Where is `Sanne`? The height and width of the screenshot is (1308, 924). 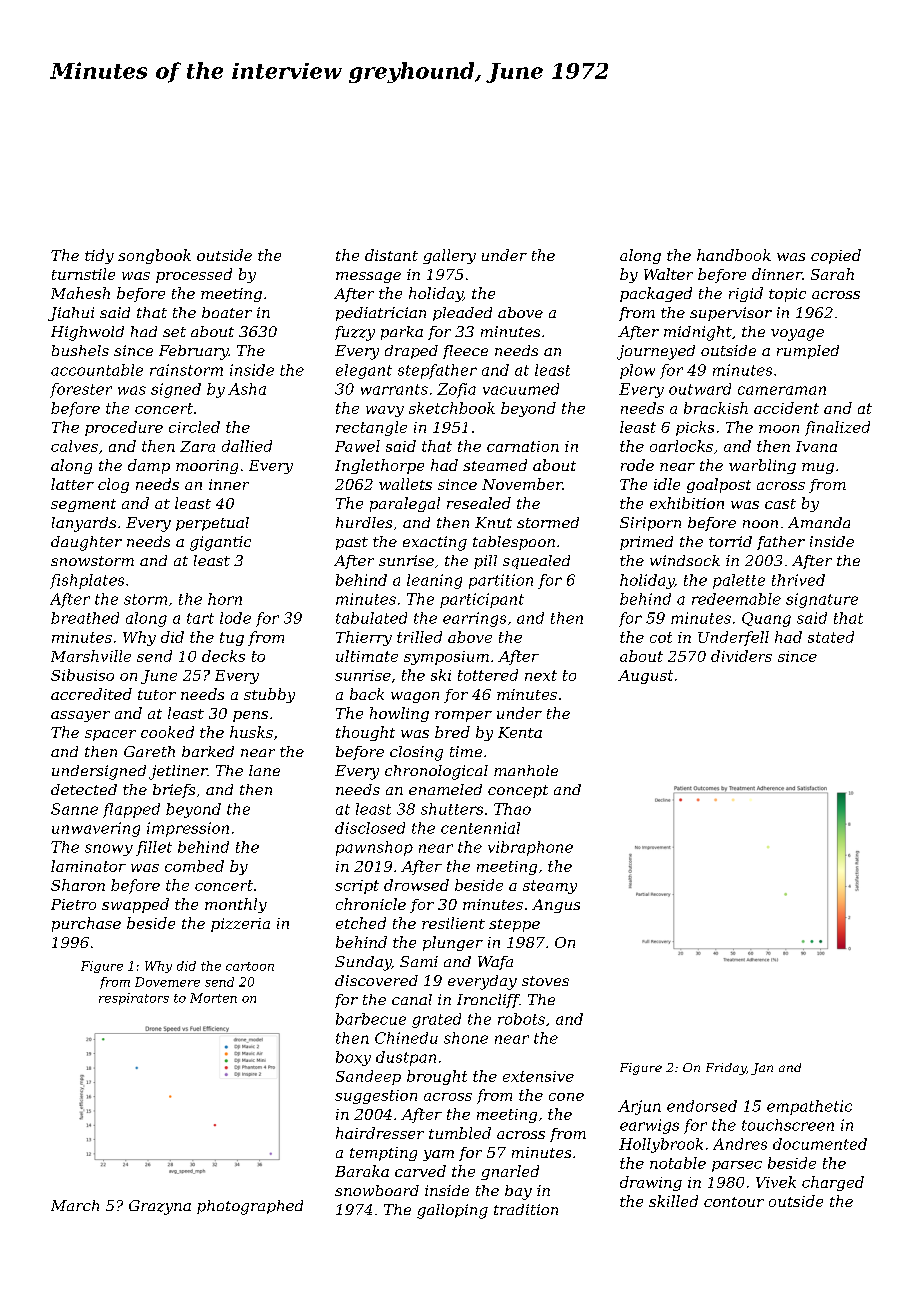 Sanne is located at coordinates (74, 809).
